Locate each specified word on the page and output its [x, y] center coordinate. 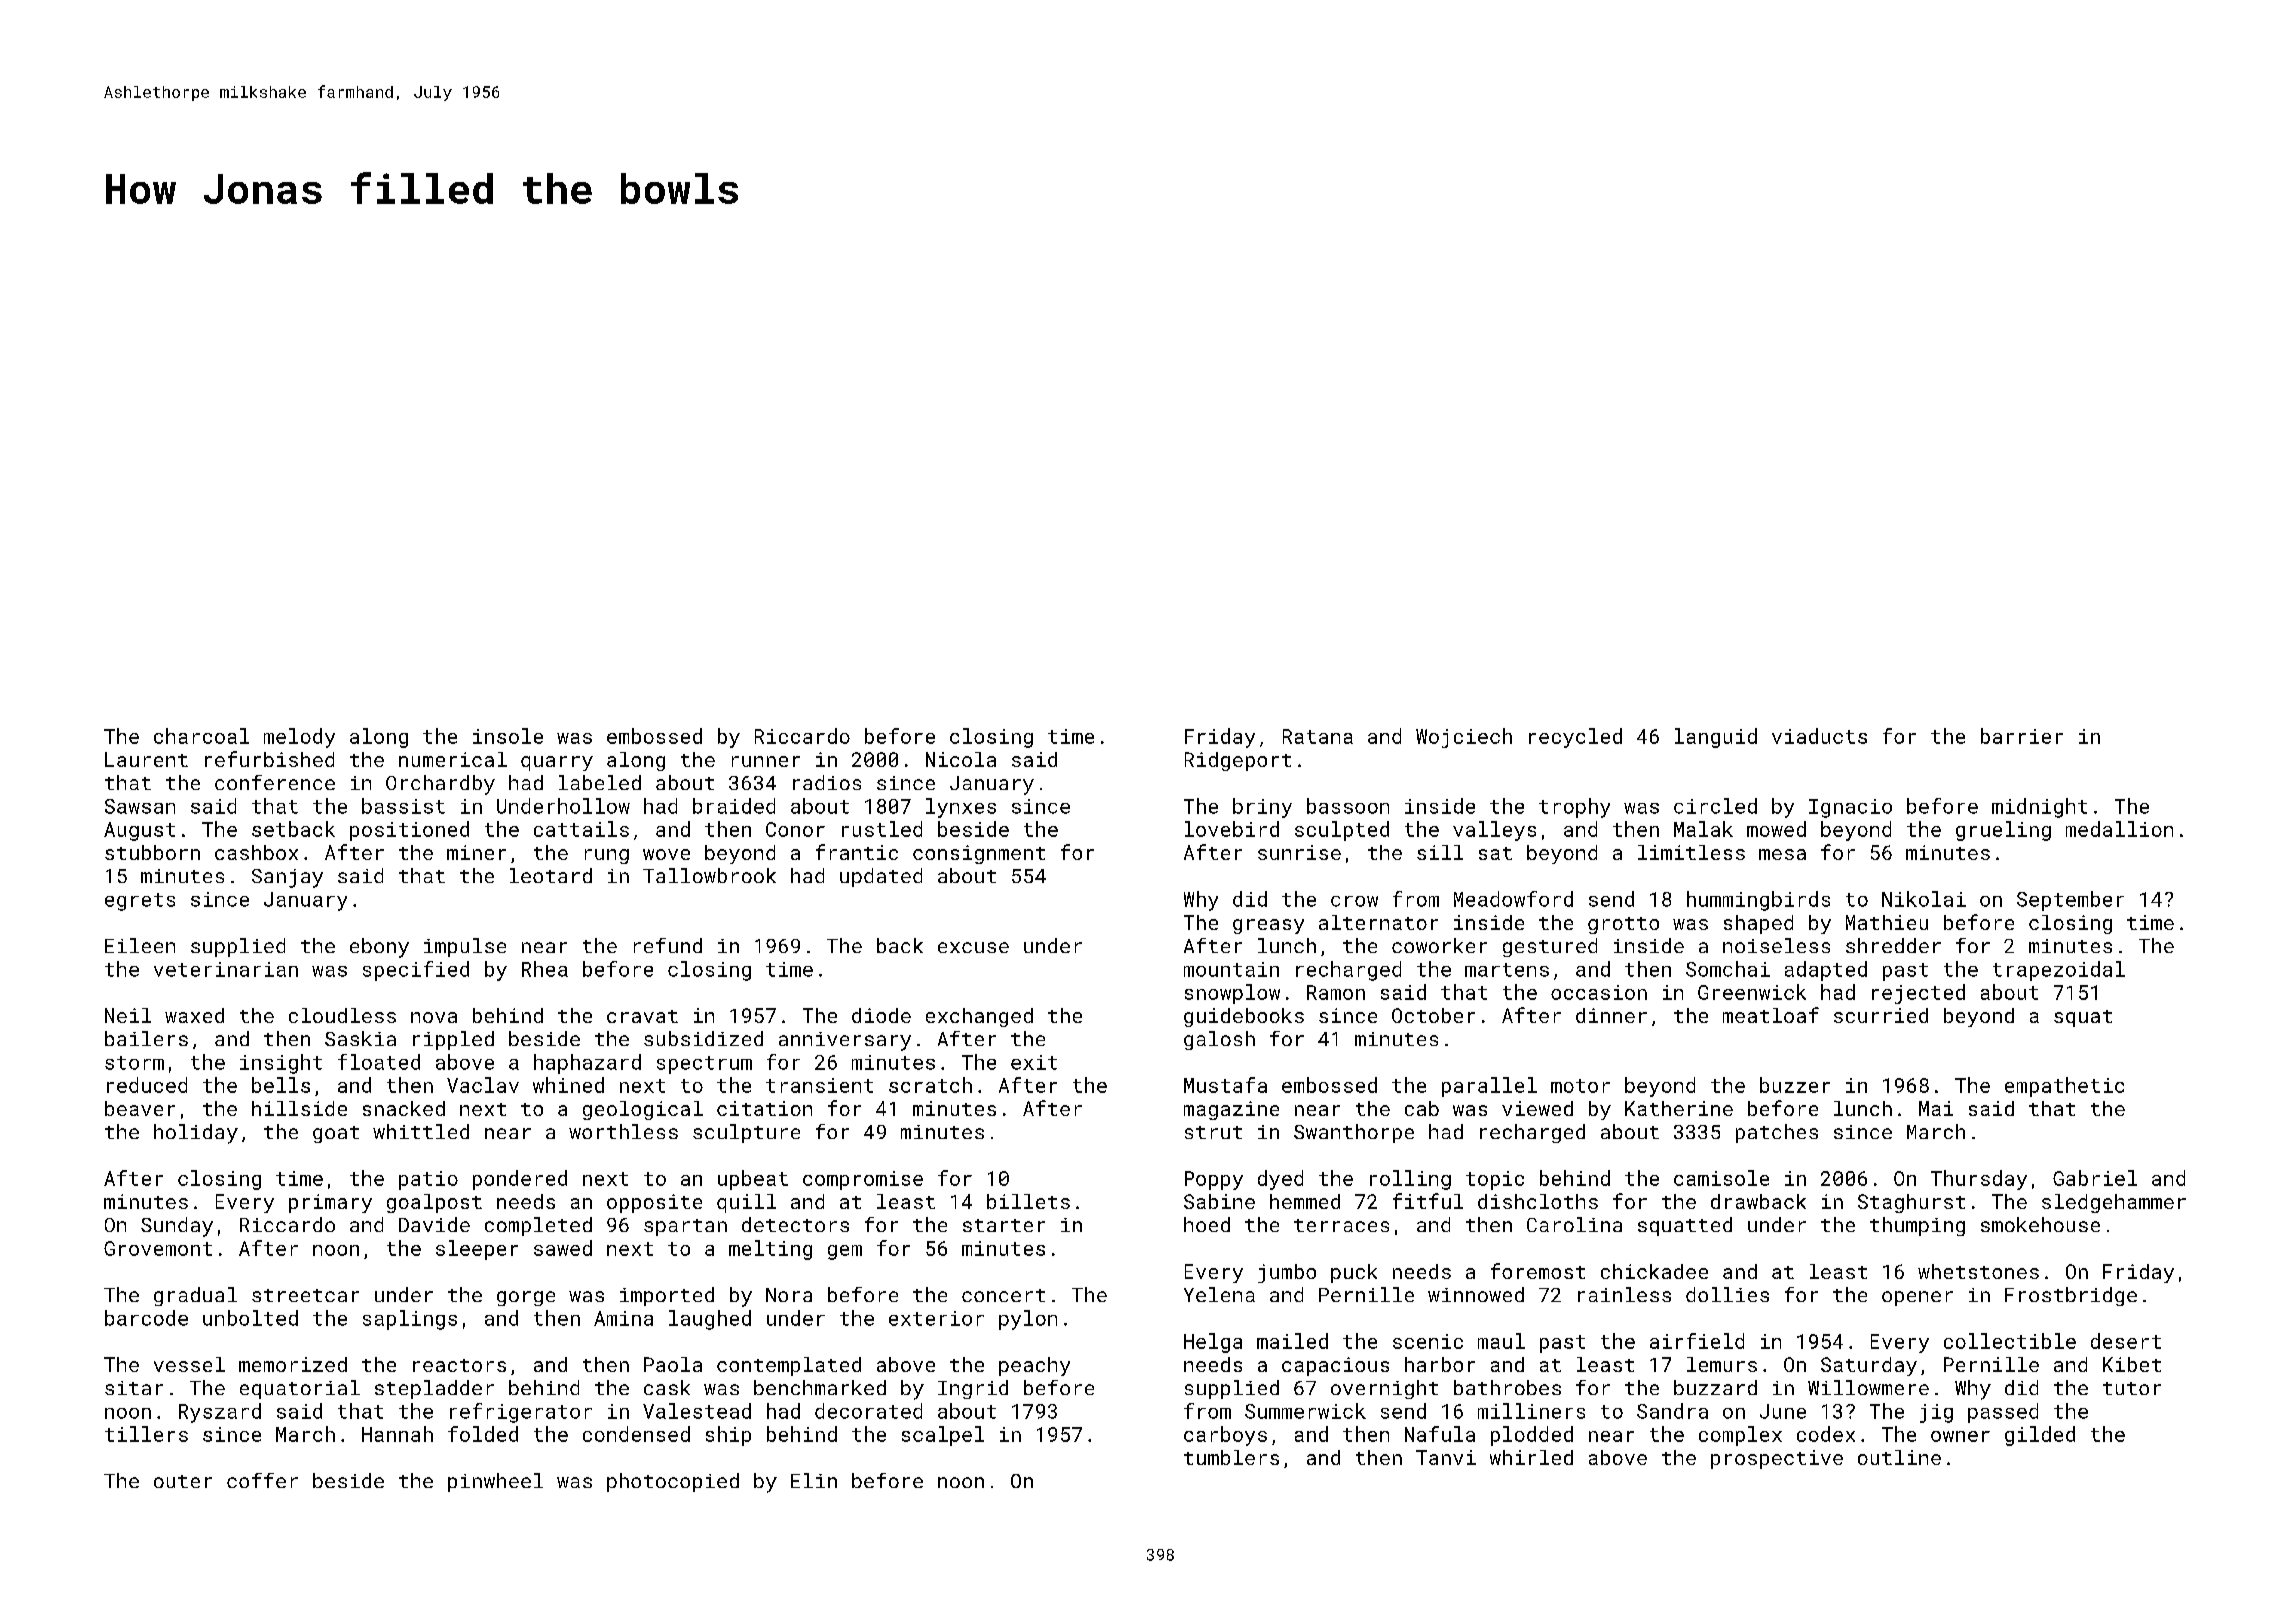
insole [508, 736]
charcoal [201, 736]
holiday [196, 1134]
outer [183, 1481]
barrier [2022, 736]
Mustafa [1225, 1085]
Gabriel [2095, 1178]
